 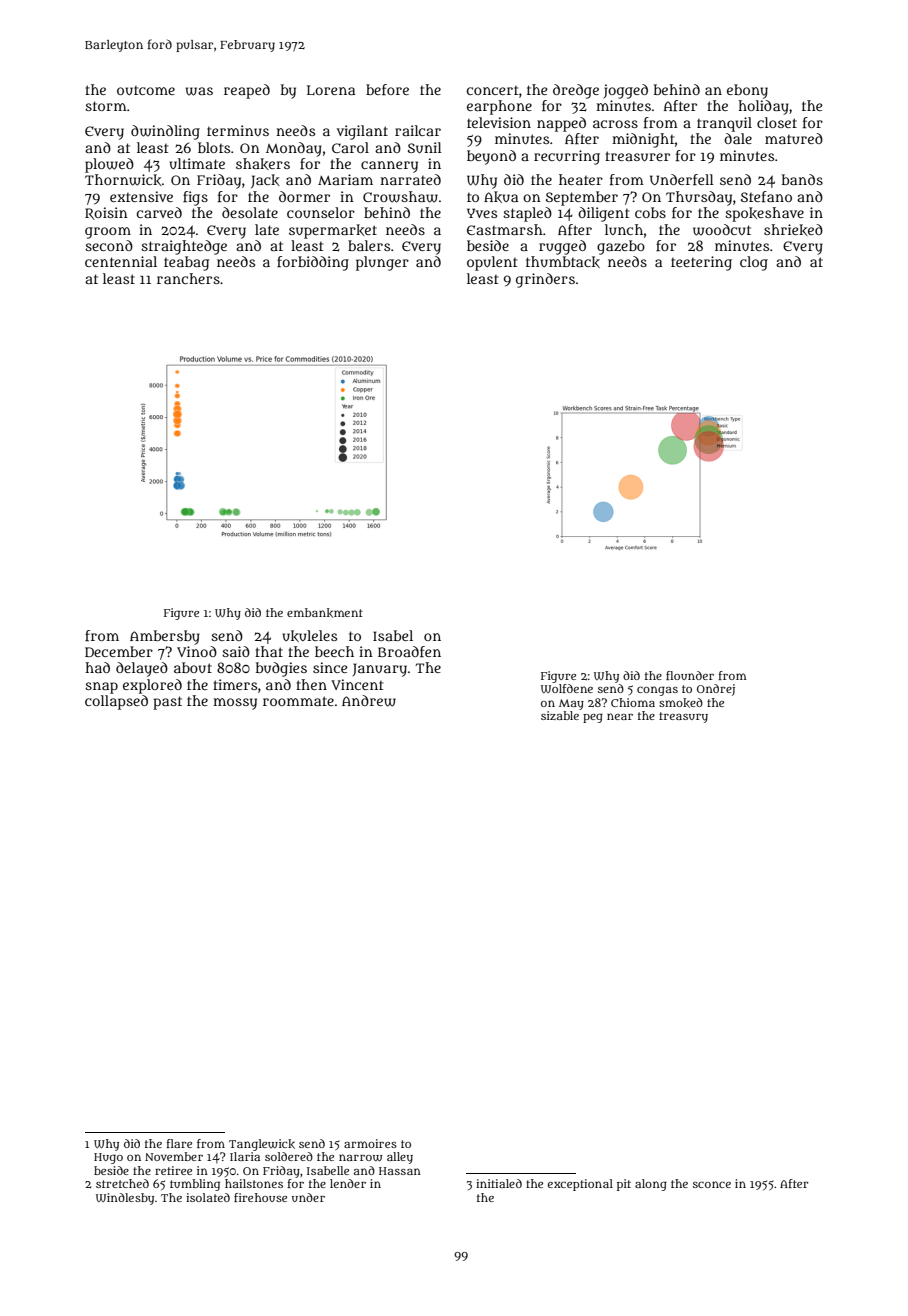 What do you see at coordinates (167, 703) in the screenshot?
I see `past` at bounding box center [167, 703].
